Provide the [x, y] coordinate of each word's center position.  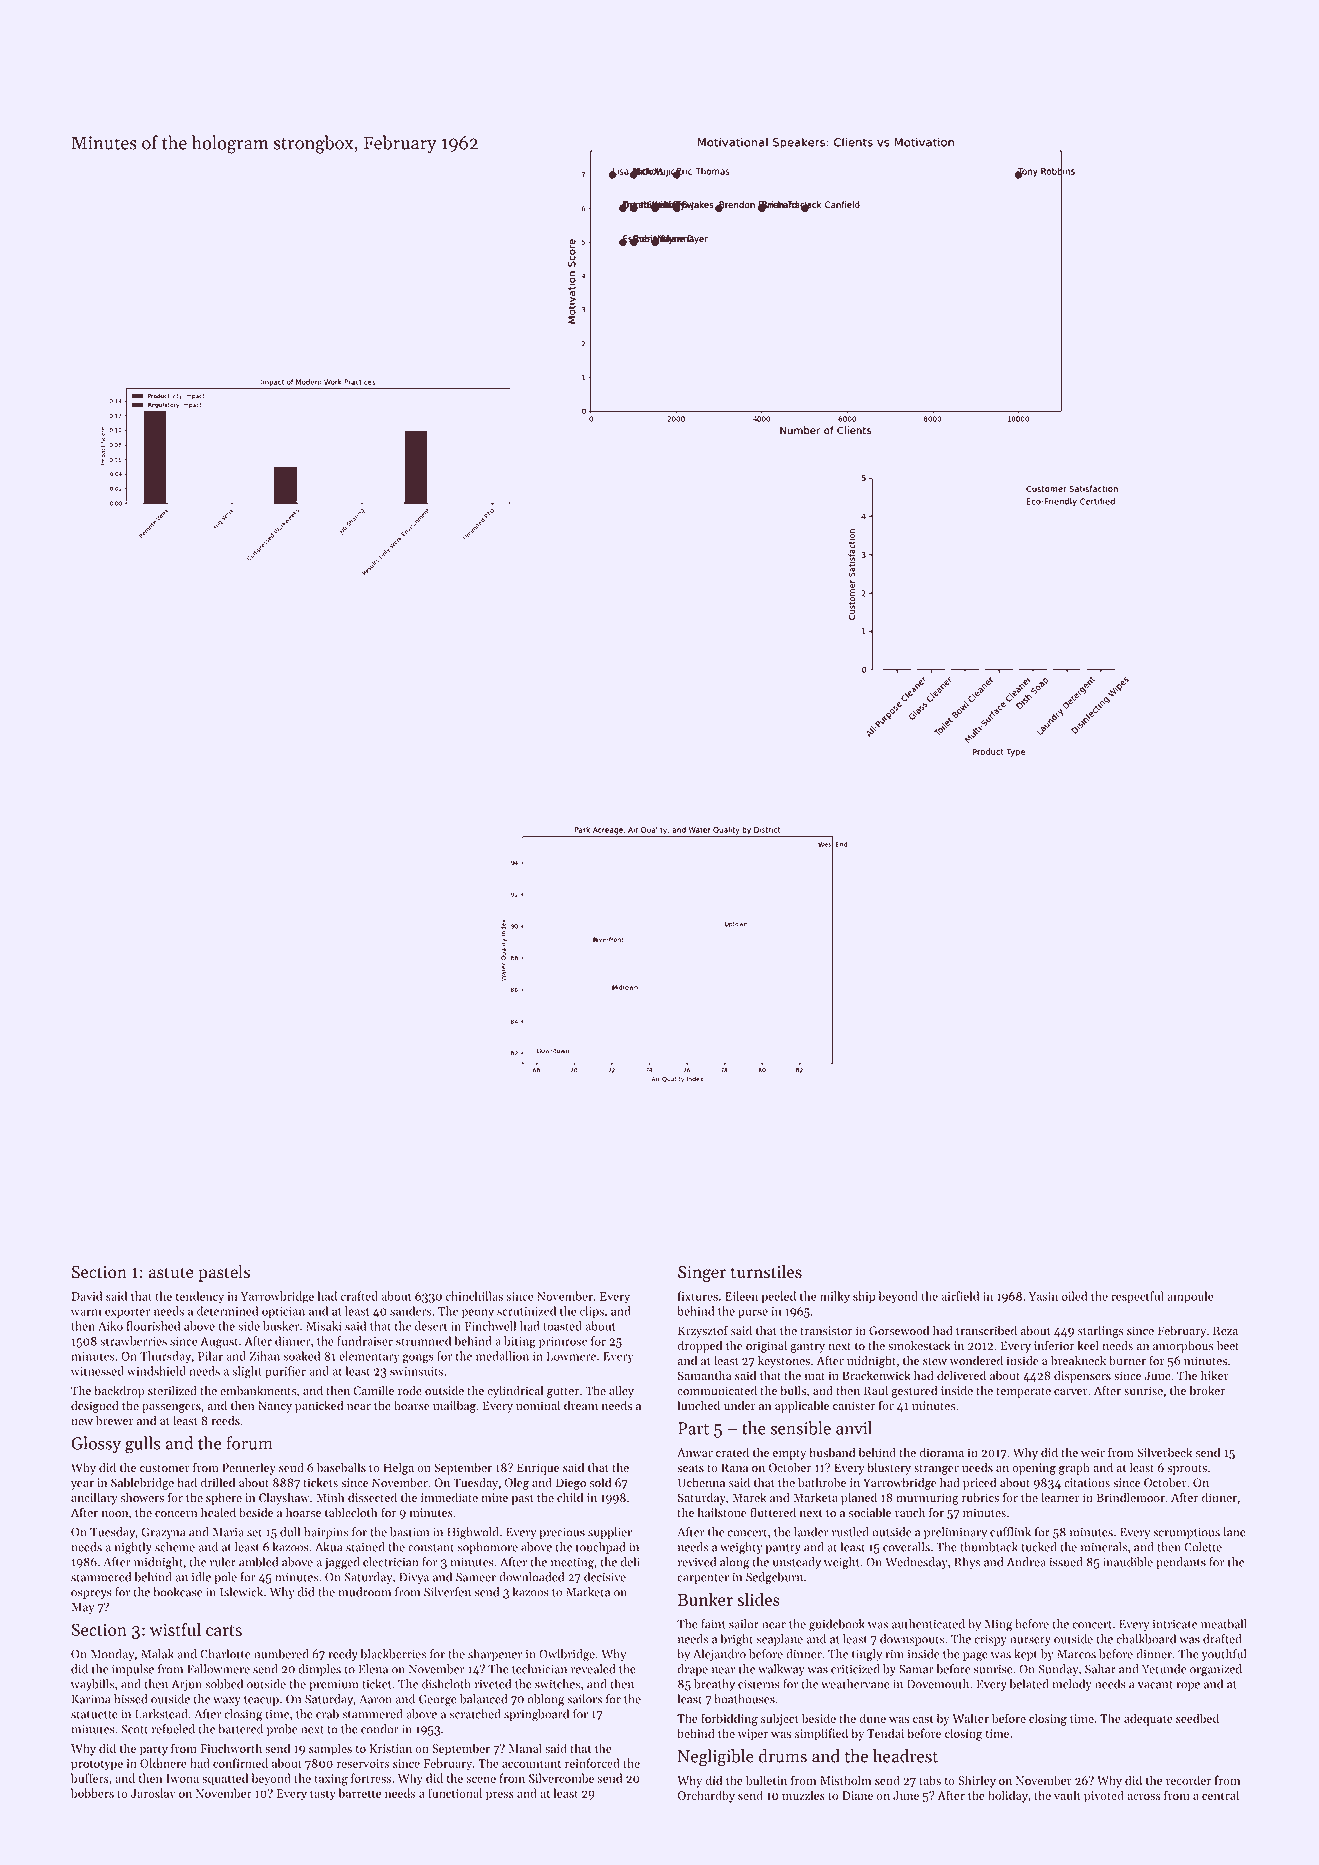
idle [201, 1577]
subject [780, 1719]
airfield [960, 1296]
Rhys [967, 1563]
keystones [784, 1361]
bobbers [92, 1793]
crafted [359, 1296]
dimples [320, 1670]
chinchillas [474, 1296]
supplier [610, 1533]
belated [1029, 1684]
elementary [369, 1357]
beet [1228, 1345]
